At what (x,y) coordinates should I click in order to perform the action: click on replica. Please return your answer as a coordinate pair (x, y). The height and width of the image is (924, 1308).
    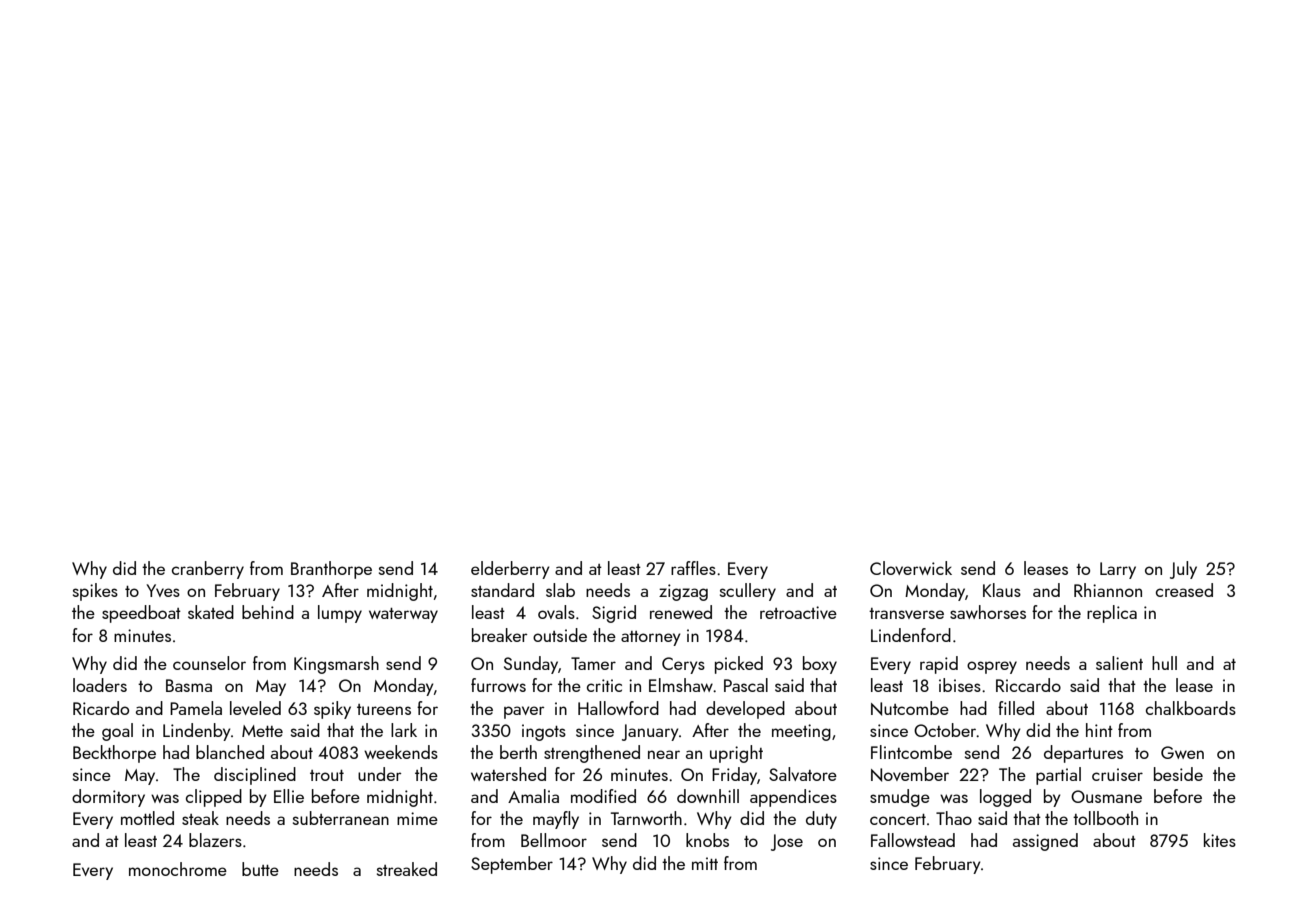
    Looking at the image, I should click on (1112, 614).
